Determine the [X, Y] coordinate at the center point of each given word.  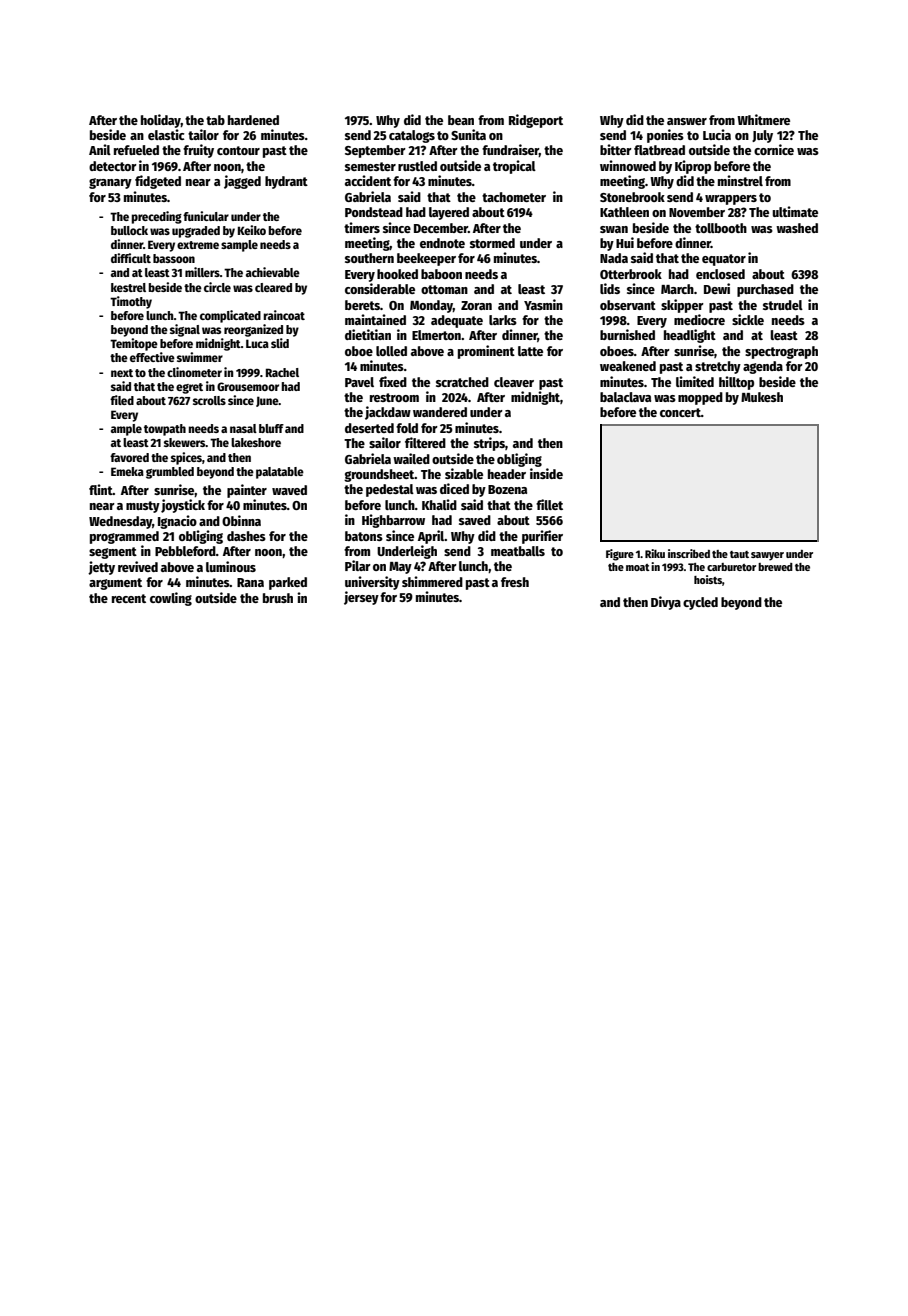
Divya [666, 603]
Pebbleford [185, 551]
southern [369, 258]
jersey [361, 598]
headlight [690, 336]
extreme [198, 245]
